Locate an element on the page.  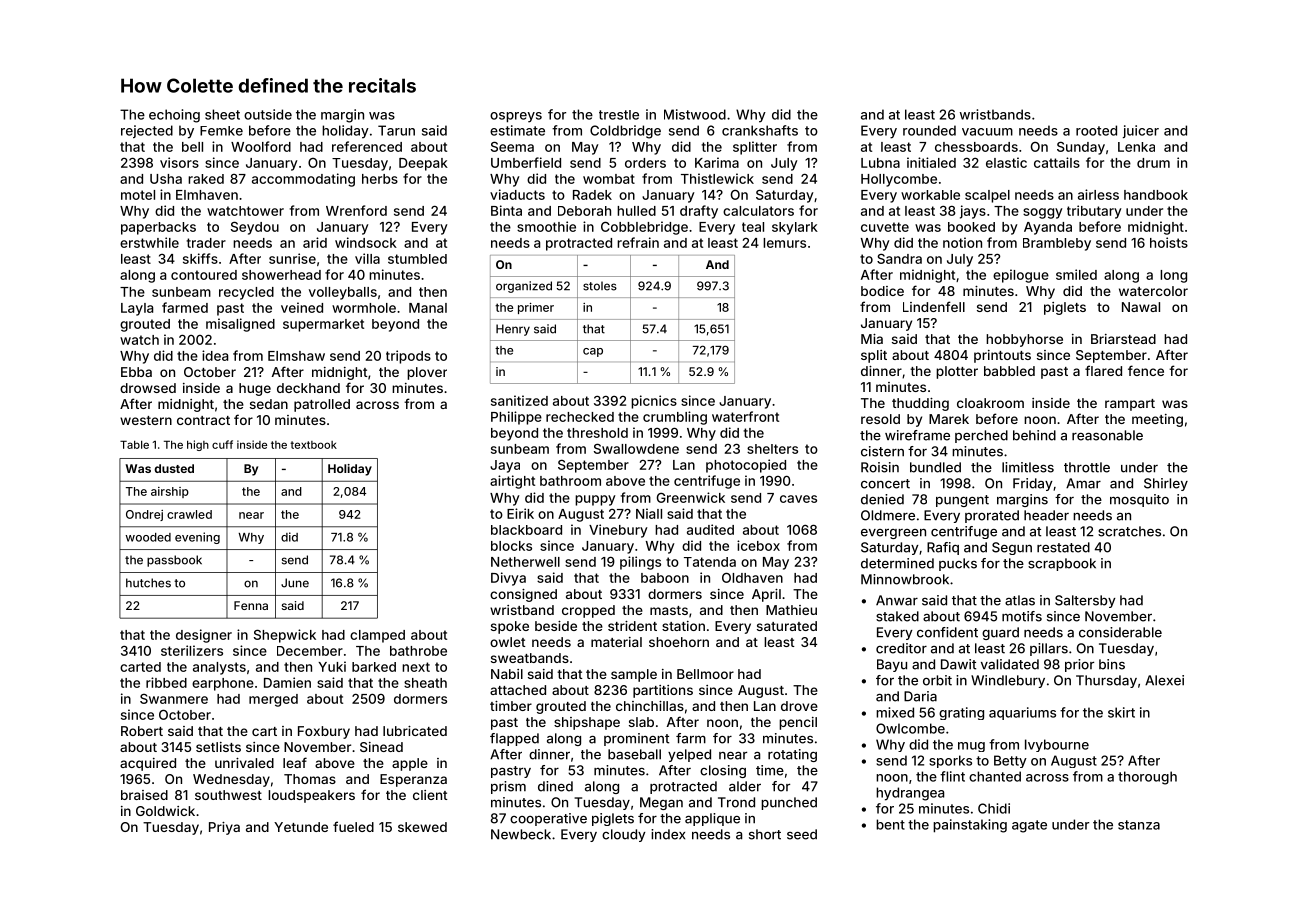
western is located at coordinates (146, 420).
